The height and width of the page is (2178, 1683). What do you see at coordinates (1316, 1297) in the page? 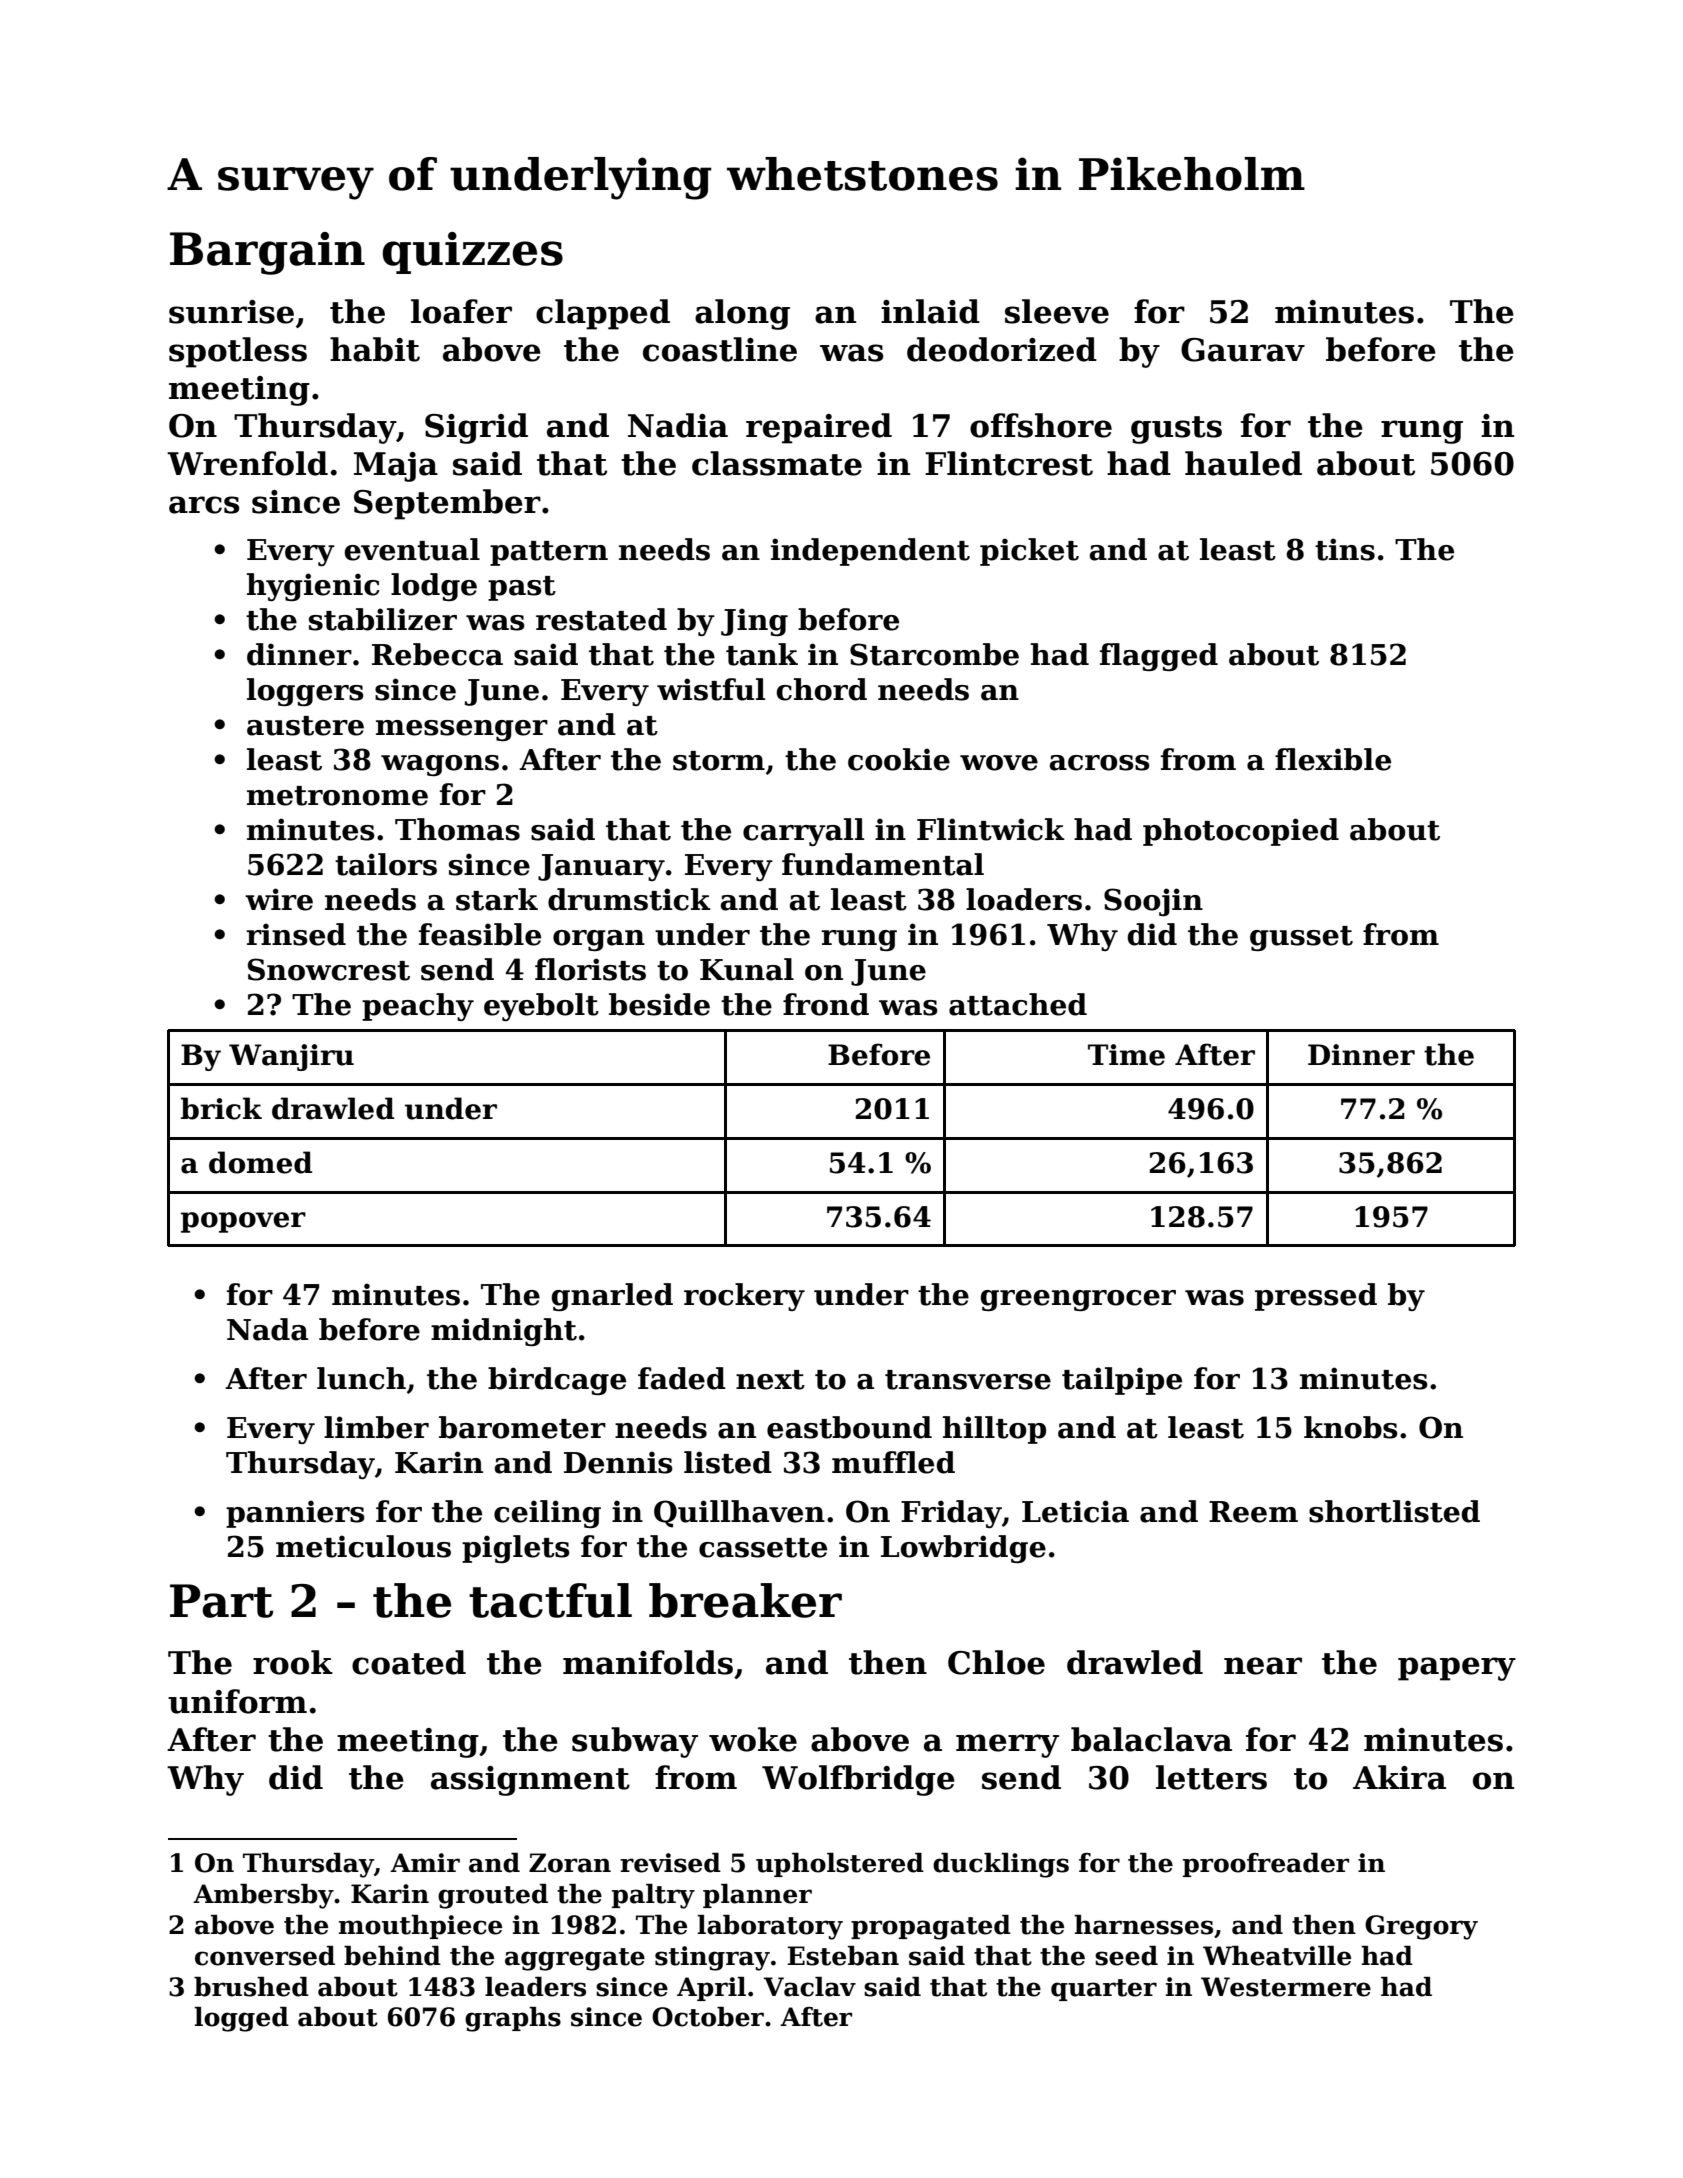
I see `pressed` at bounding box center [1316, 1297].
